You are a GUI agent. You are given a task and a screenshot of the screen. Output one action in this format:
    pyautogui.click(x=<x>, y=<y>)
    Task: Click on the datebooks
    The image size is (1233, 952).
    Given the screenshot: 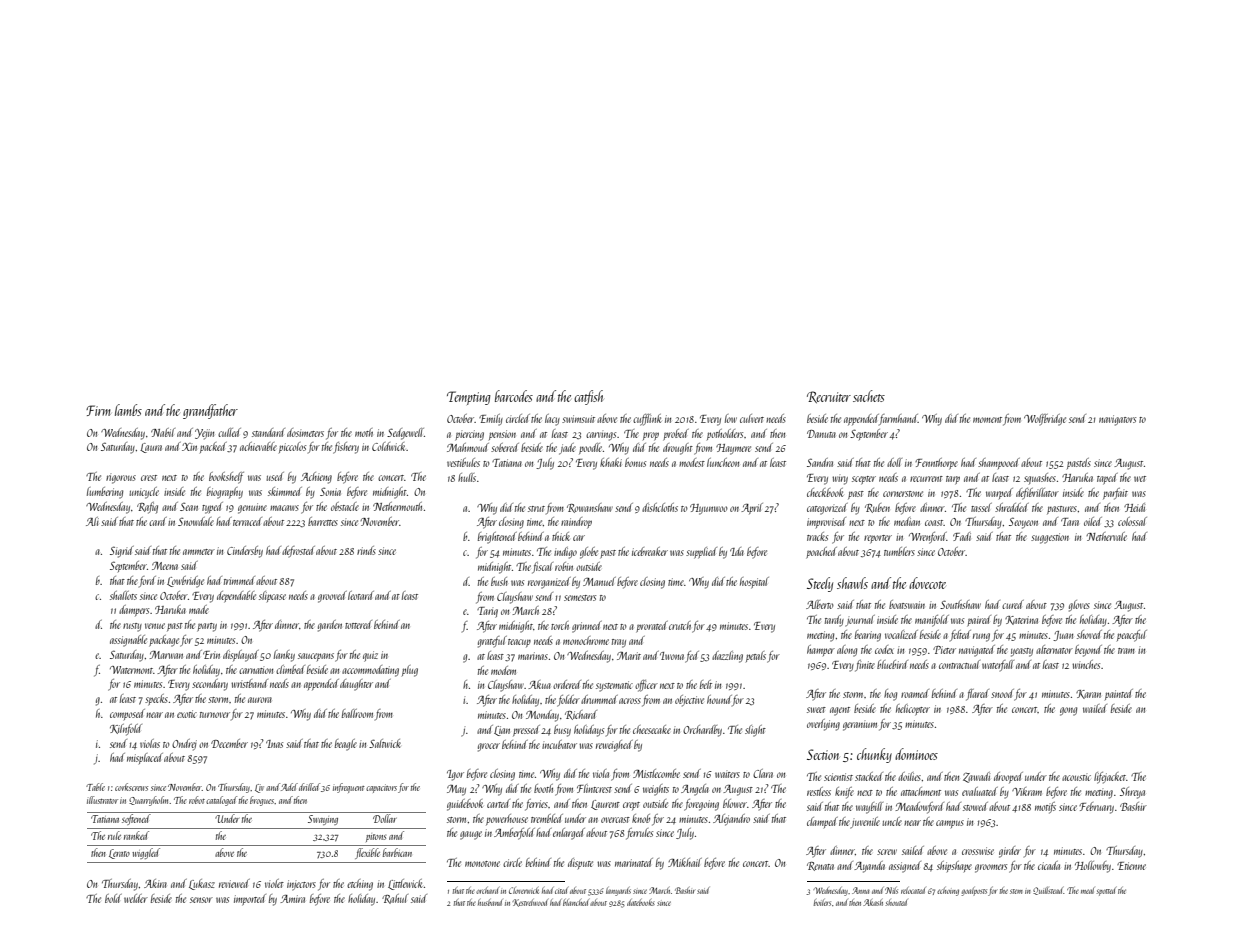 What is the action you would take?
    pyautogui.click(x=641, y=902)
